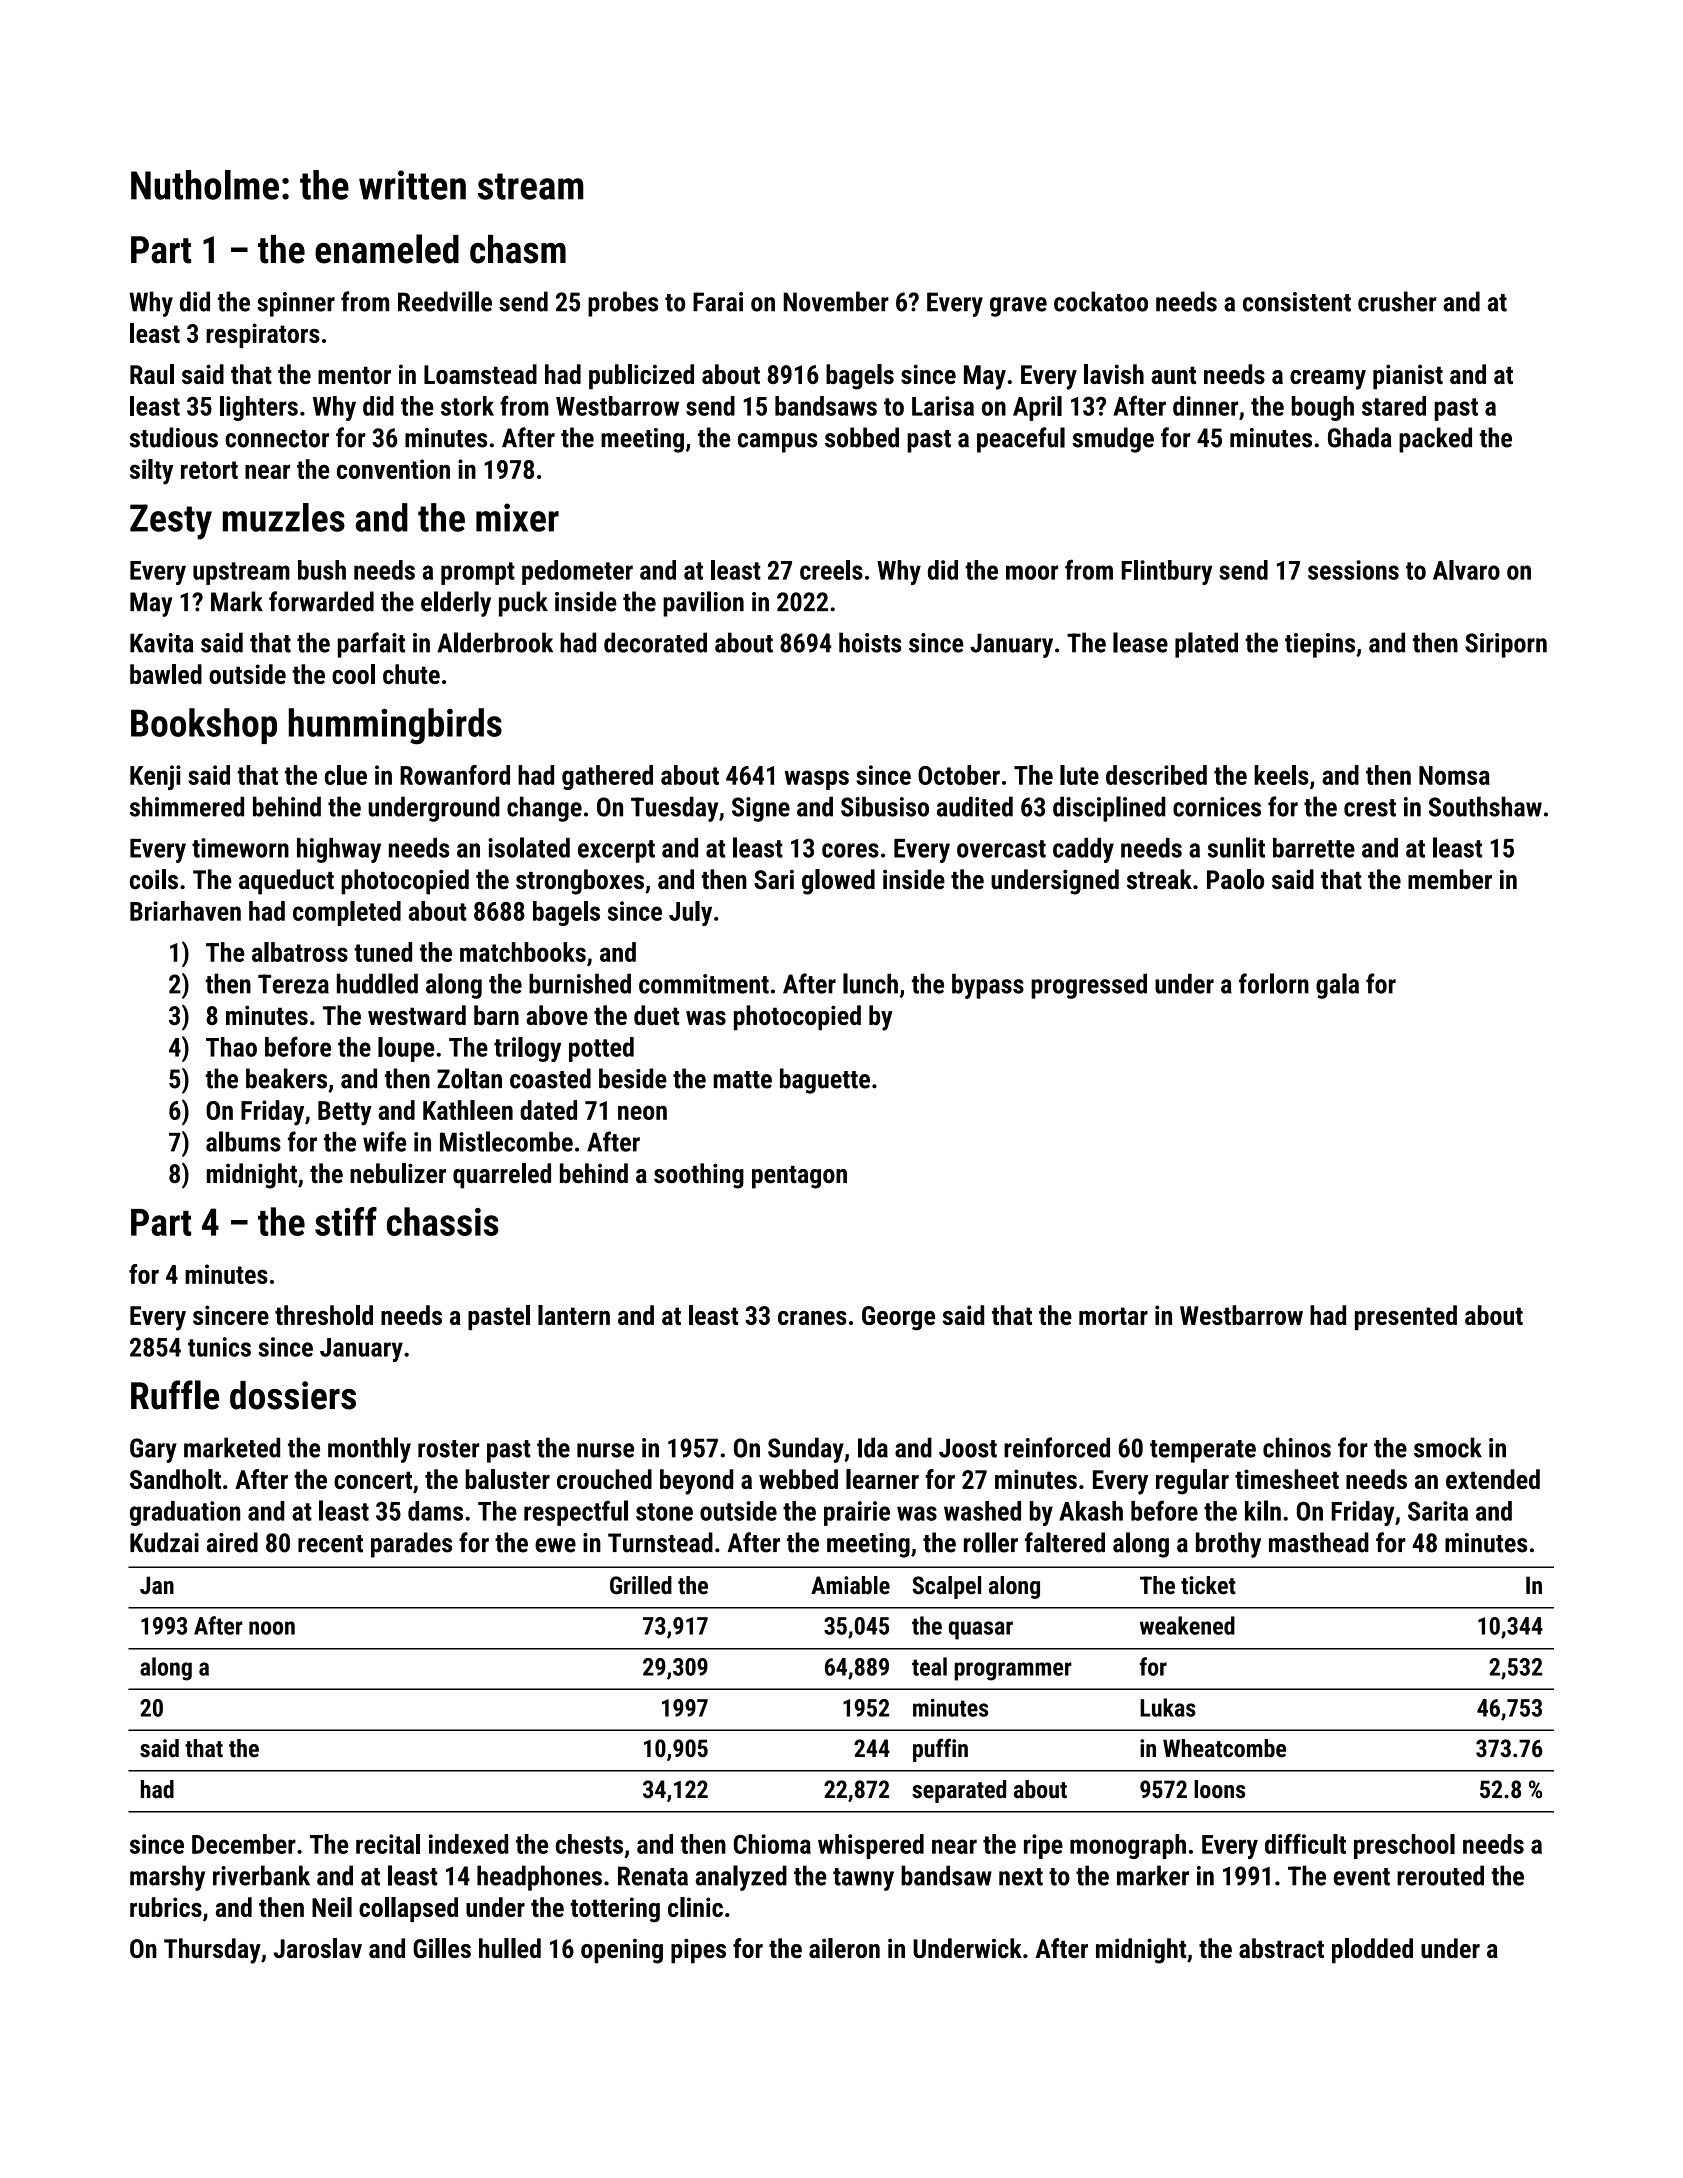  Describe the element at coordinates (690, 913) in the page. I see `July` at that location.
